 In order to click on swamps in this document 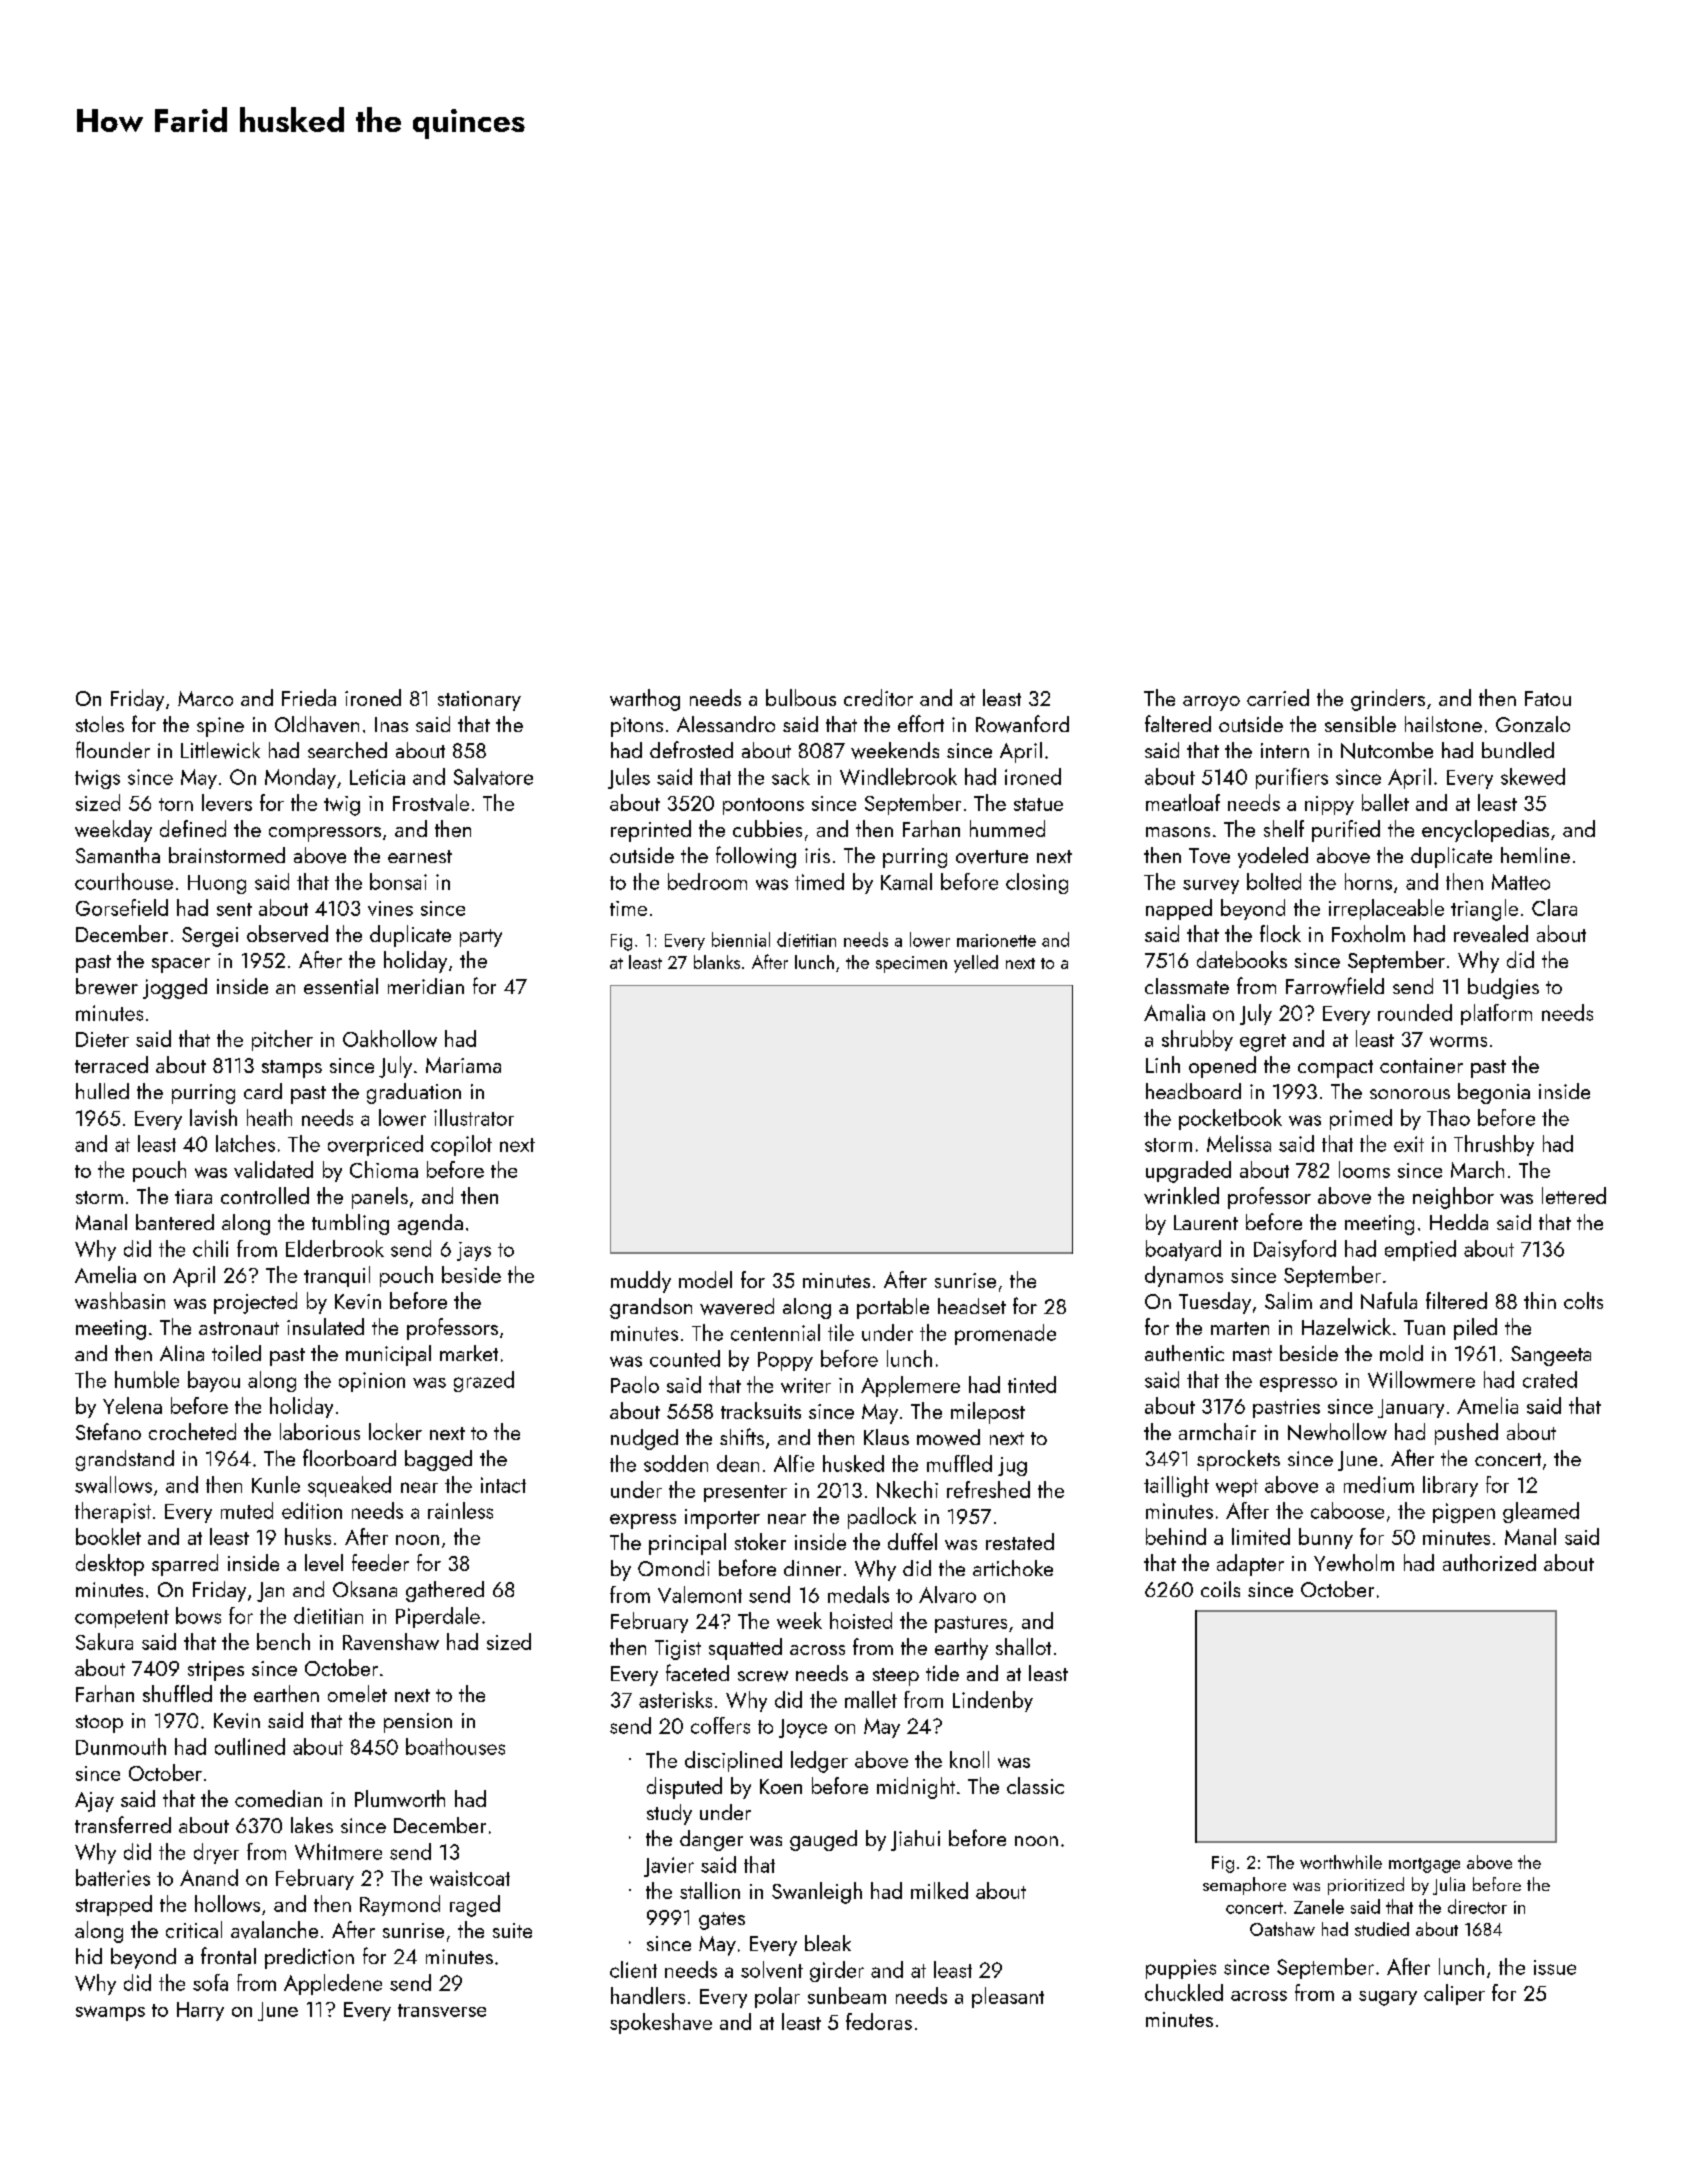, I will do `click(110, 2013)`.
